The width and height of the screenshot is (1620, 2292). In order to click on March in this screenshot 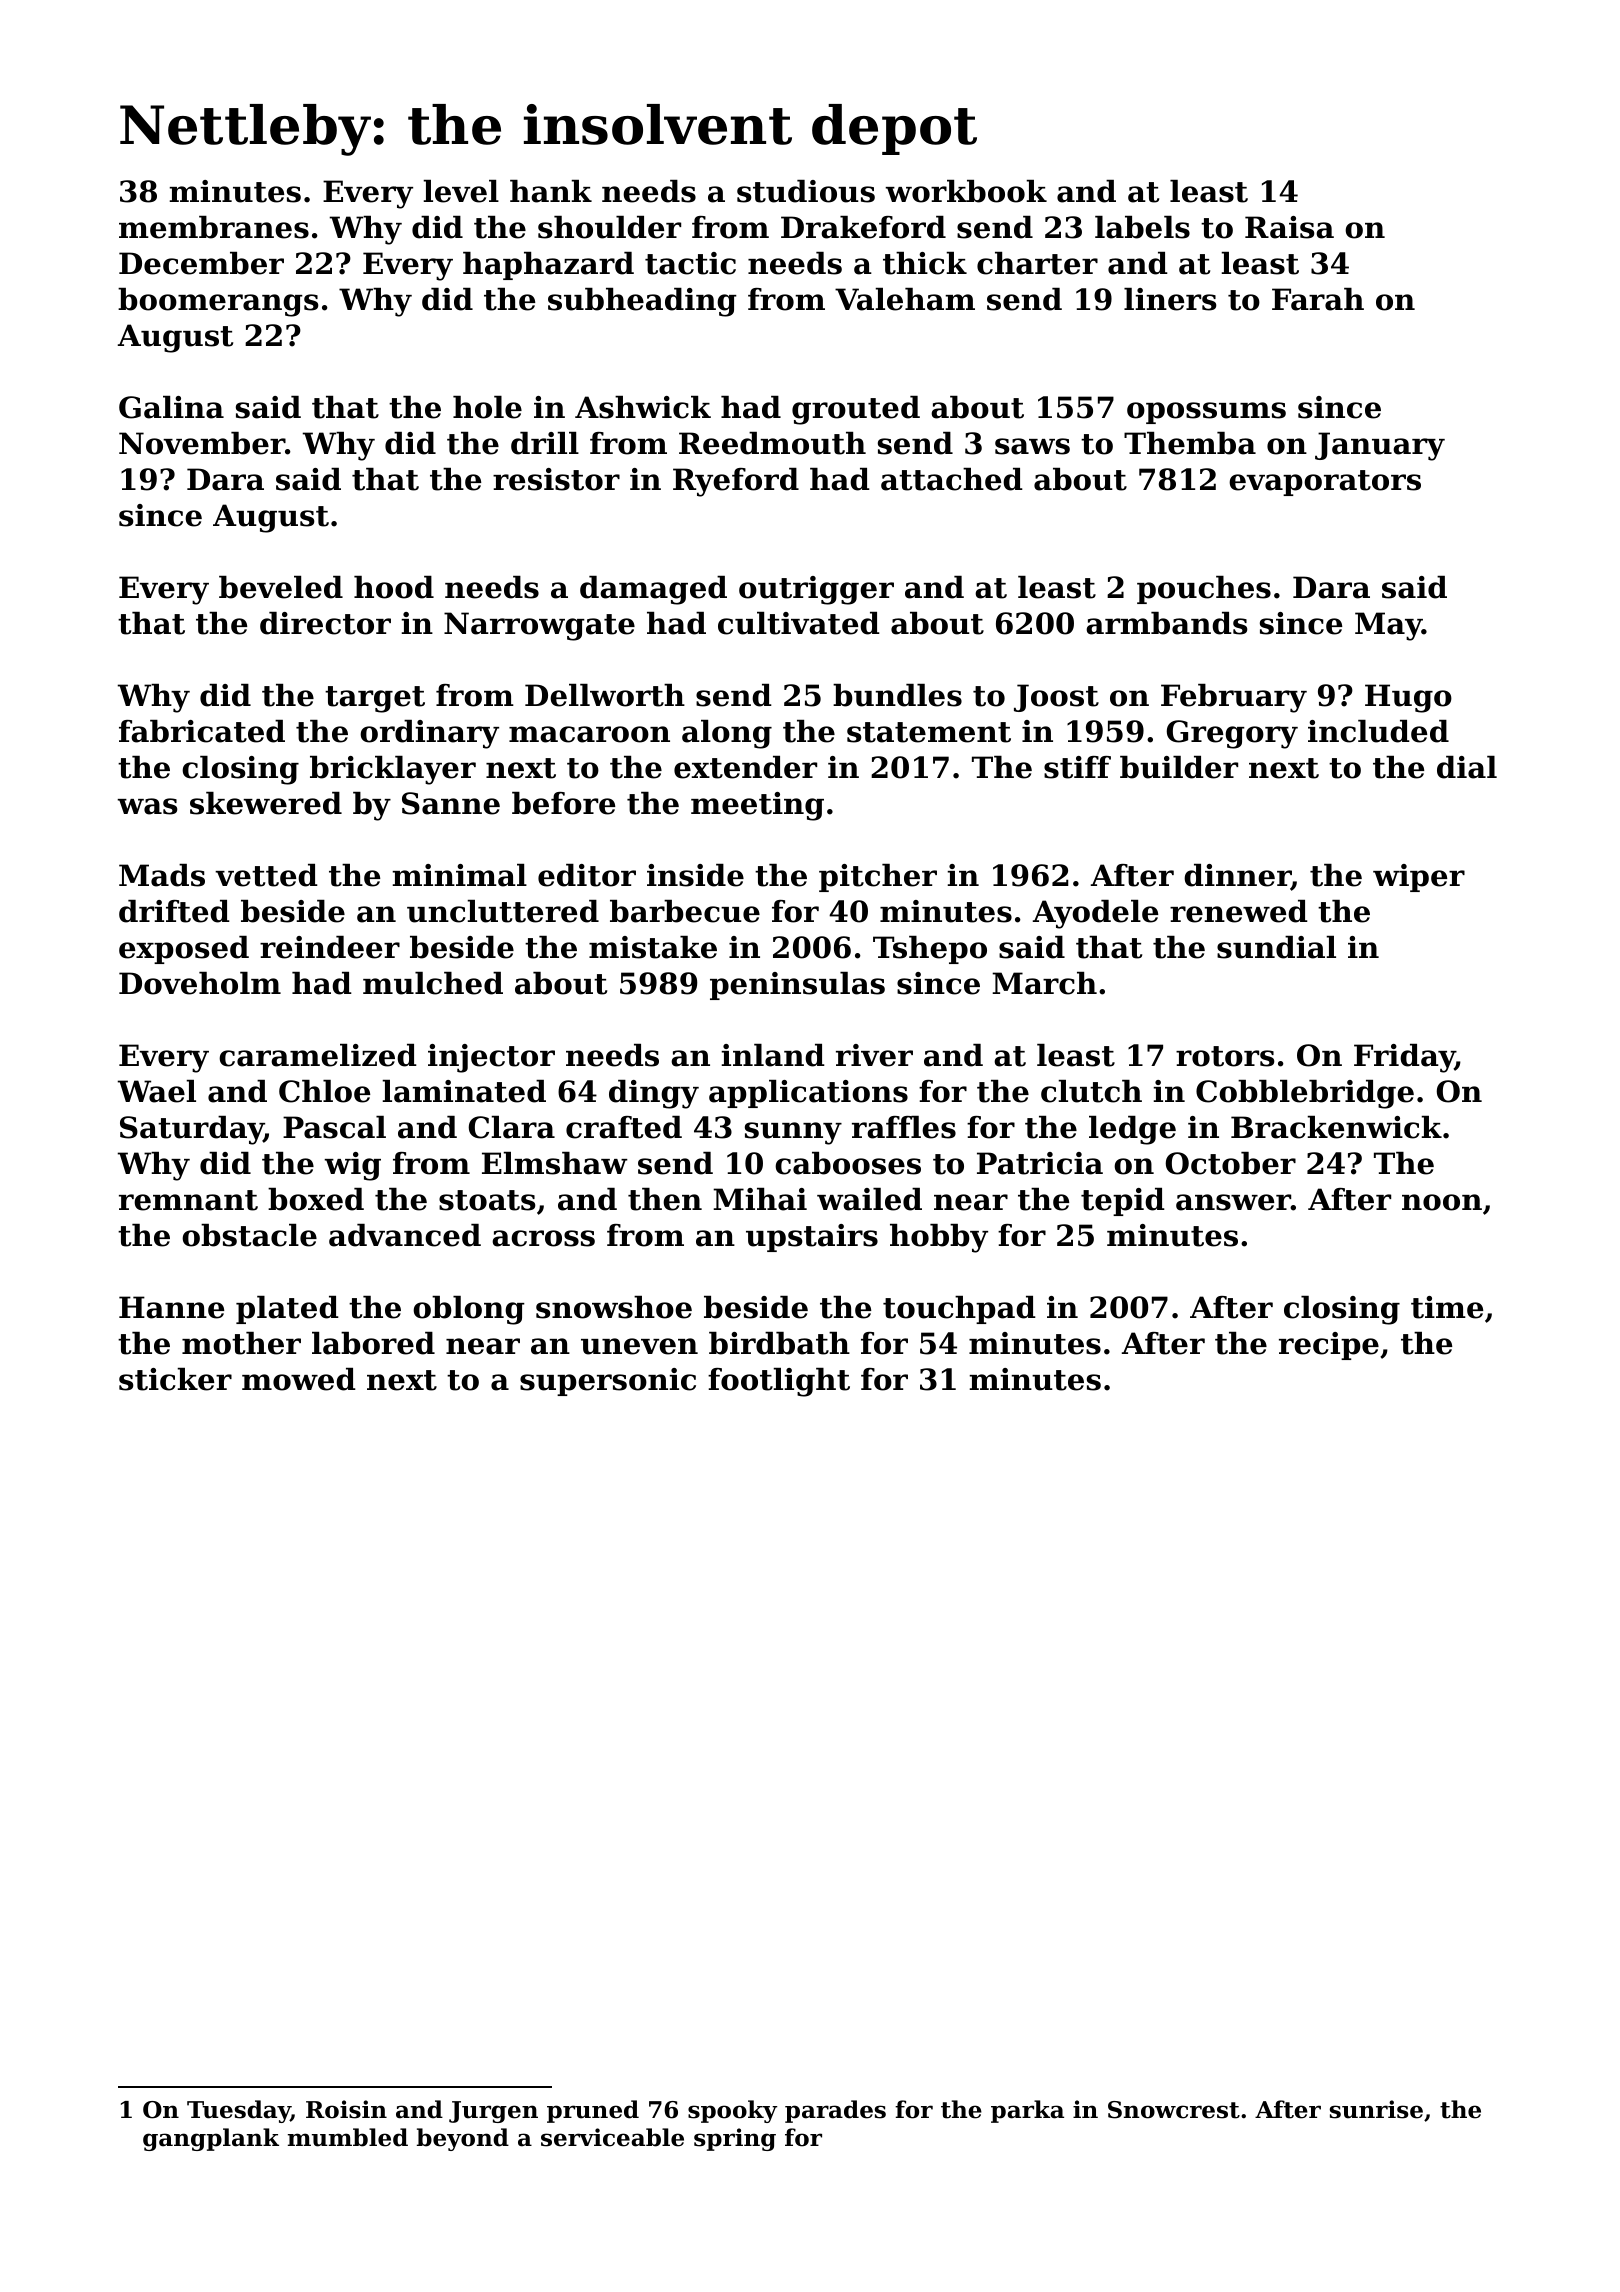, I will do `click(1044, 983)`.
